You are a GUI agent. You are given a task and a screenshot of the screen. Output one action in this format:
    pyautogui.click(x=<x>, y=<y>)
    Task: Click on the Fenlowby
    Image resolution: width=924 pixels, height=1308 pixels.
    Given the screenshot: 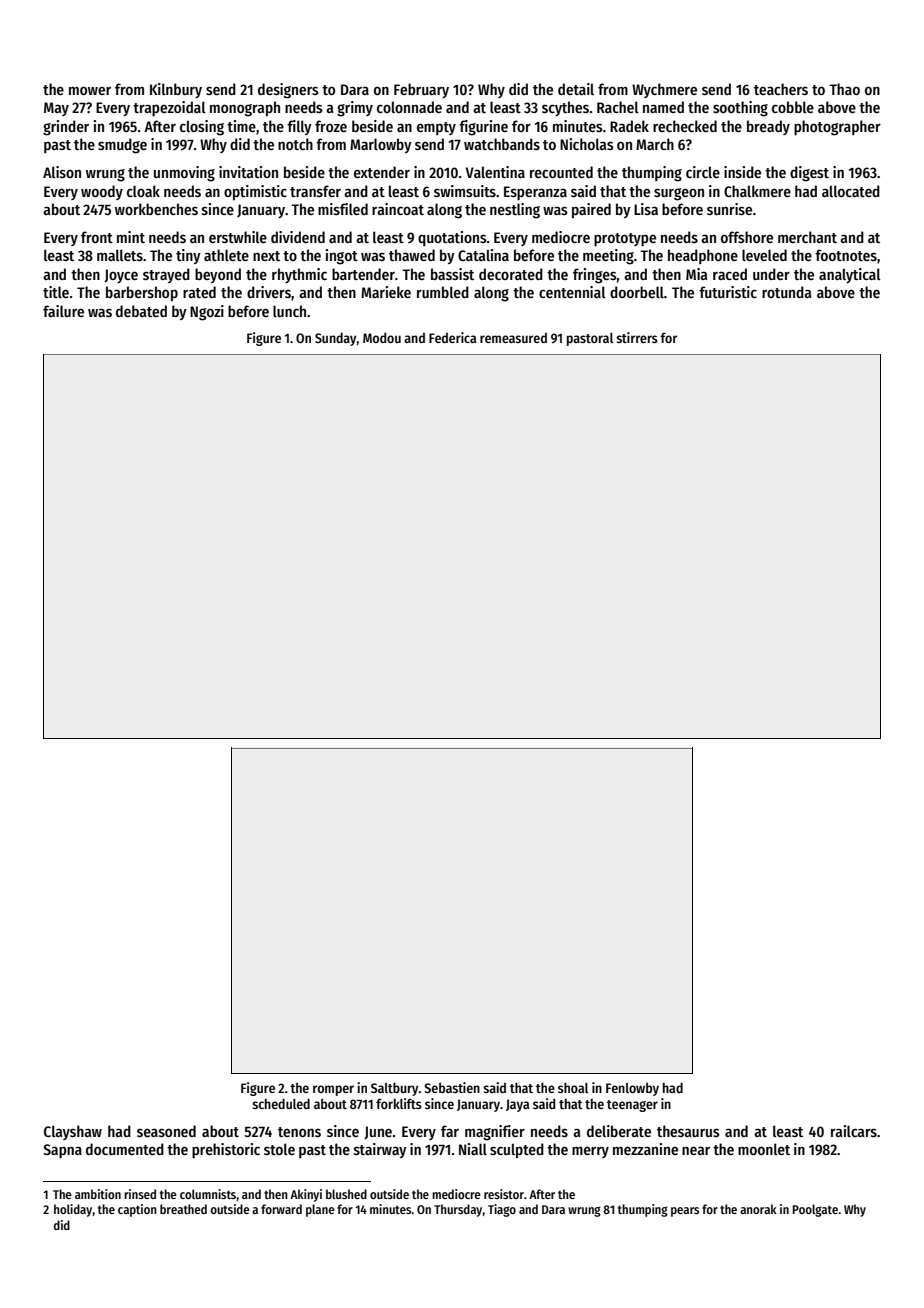 What is the action you would take?
    pyautogui.click(x=632, y=1089)
